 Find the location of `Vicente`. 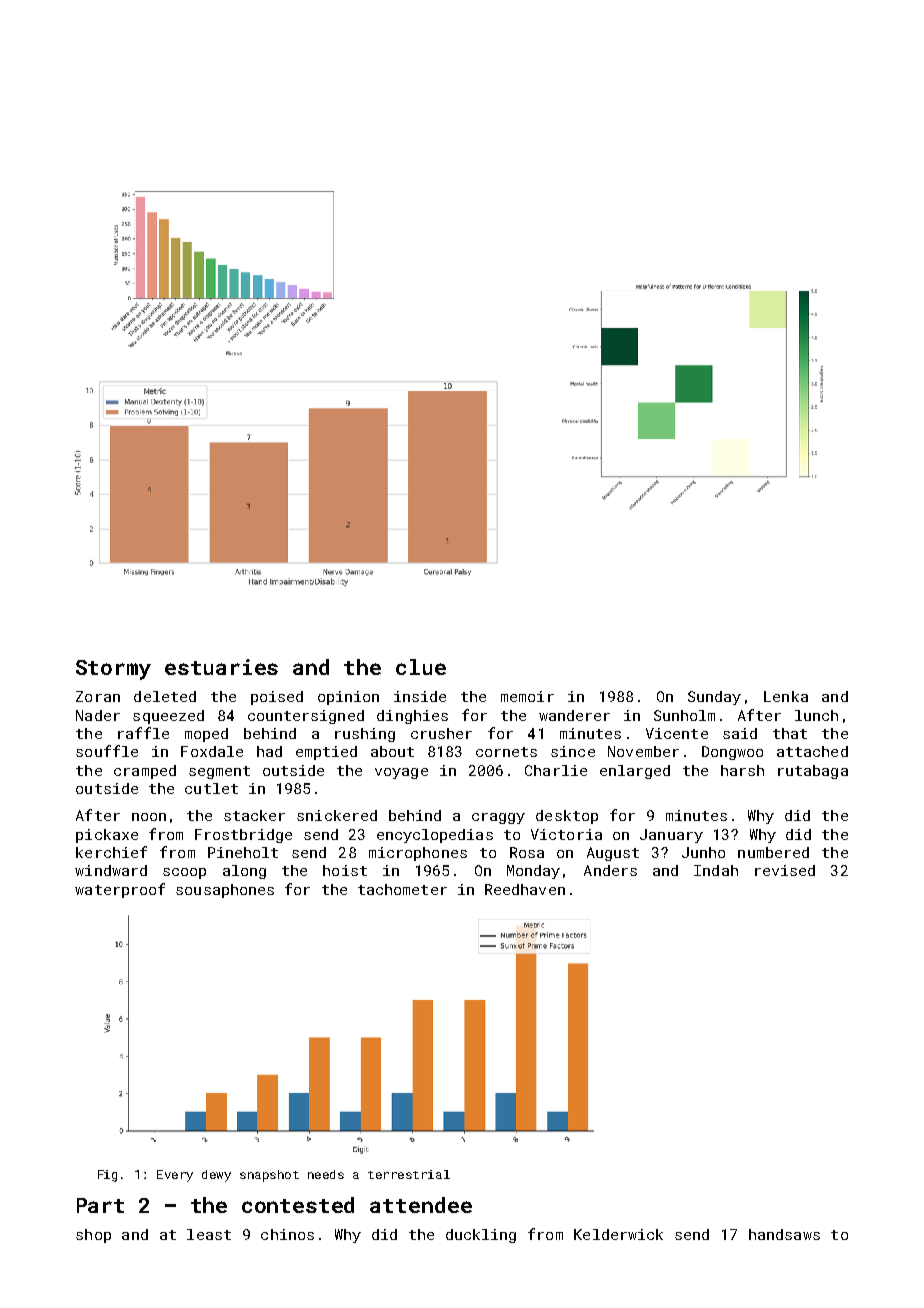

Vicente is located at coordinates (677, 733).
